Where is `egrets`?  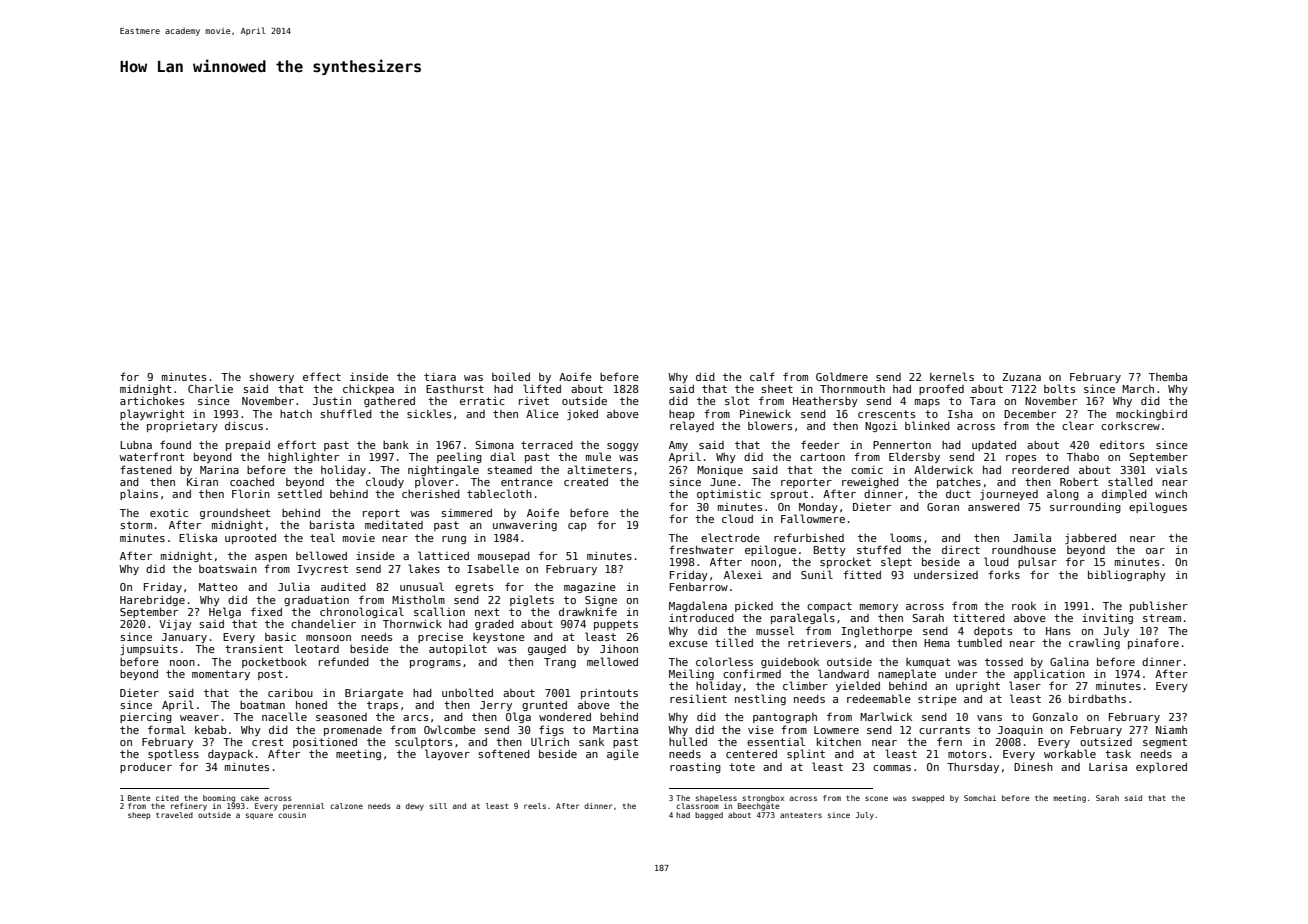 egrets is located at coordinates (474, 588).
